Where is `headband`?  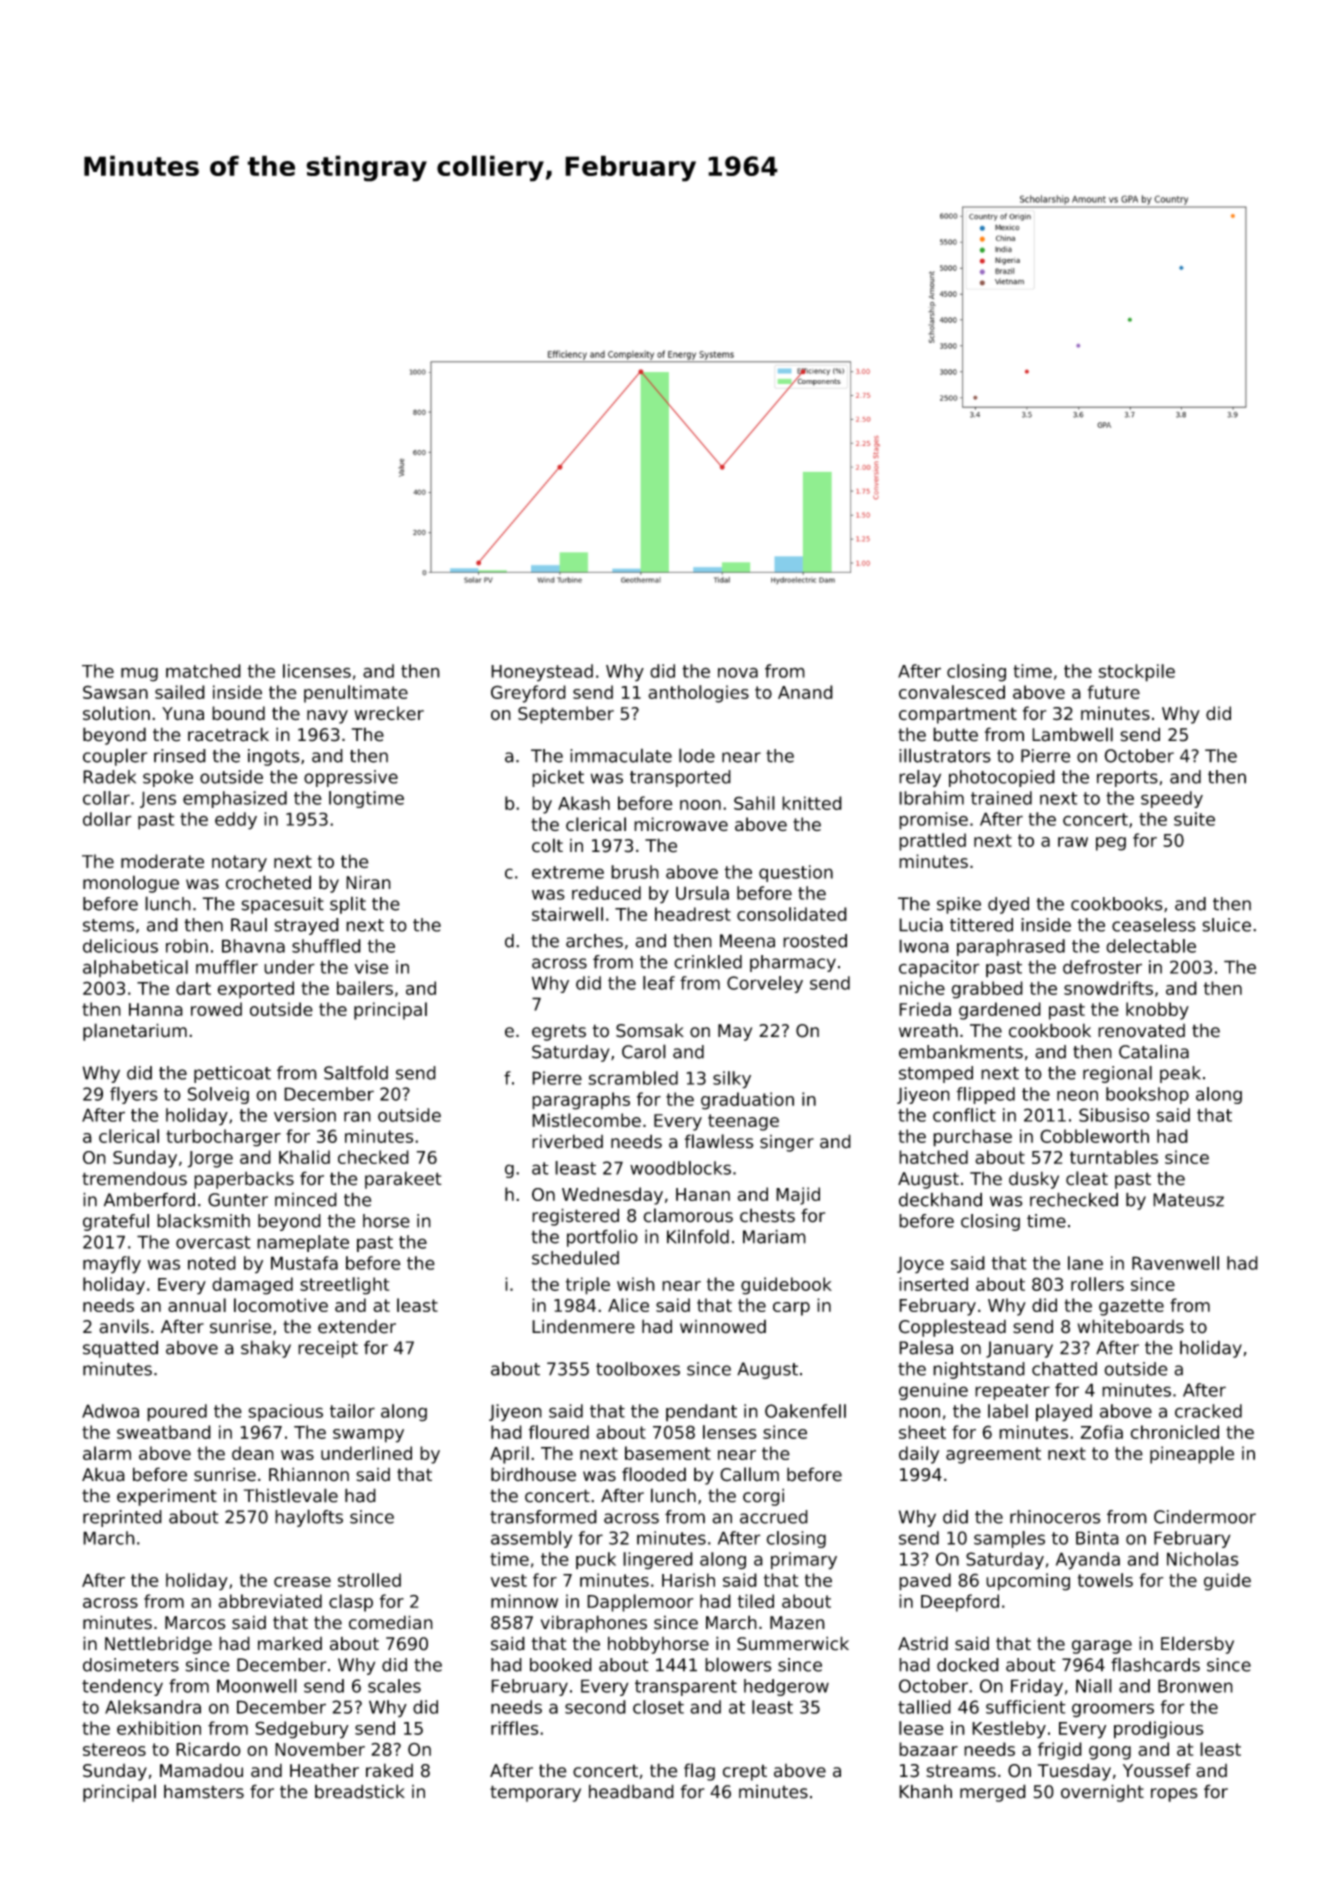
headband is located at coordinates (631, 1791).
